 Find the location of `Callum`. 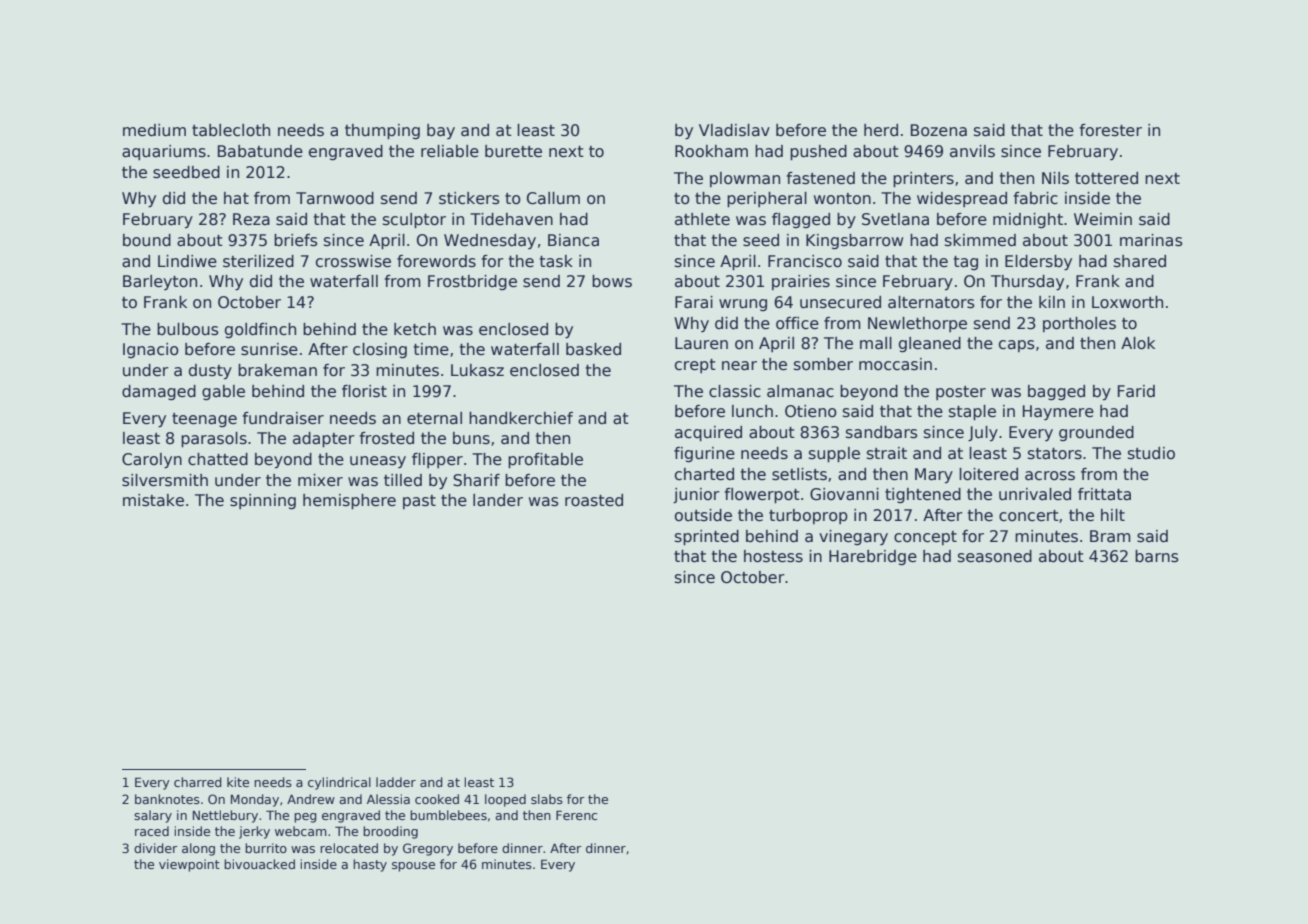

Callum is located at coordinates (553, 198).
